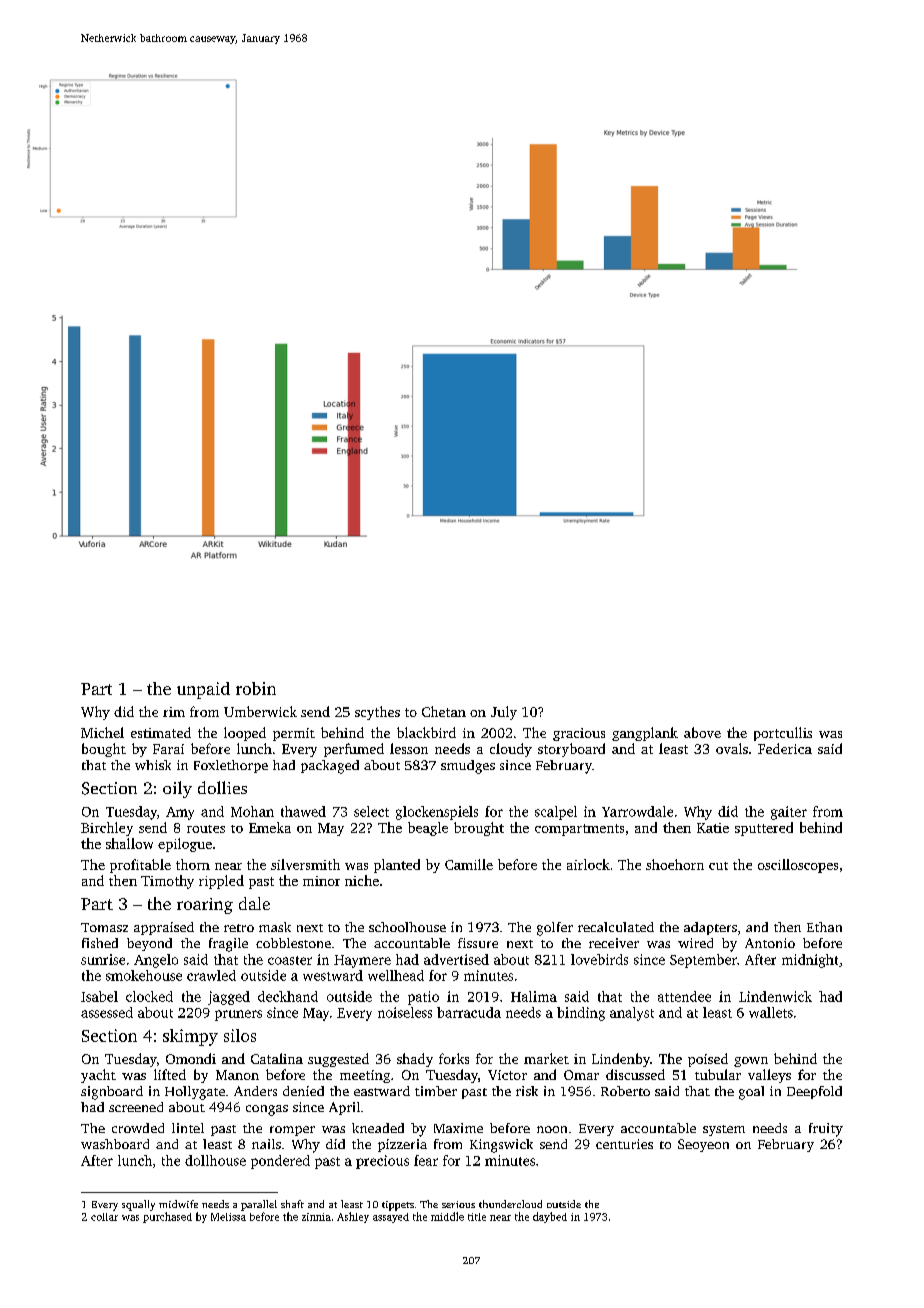  What do you see at coordinates (280, 1162) in the page?
I see `pondered` at bounding box center [280, 1162].
